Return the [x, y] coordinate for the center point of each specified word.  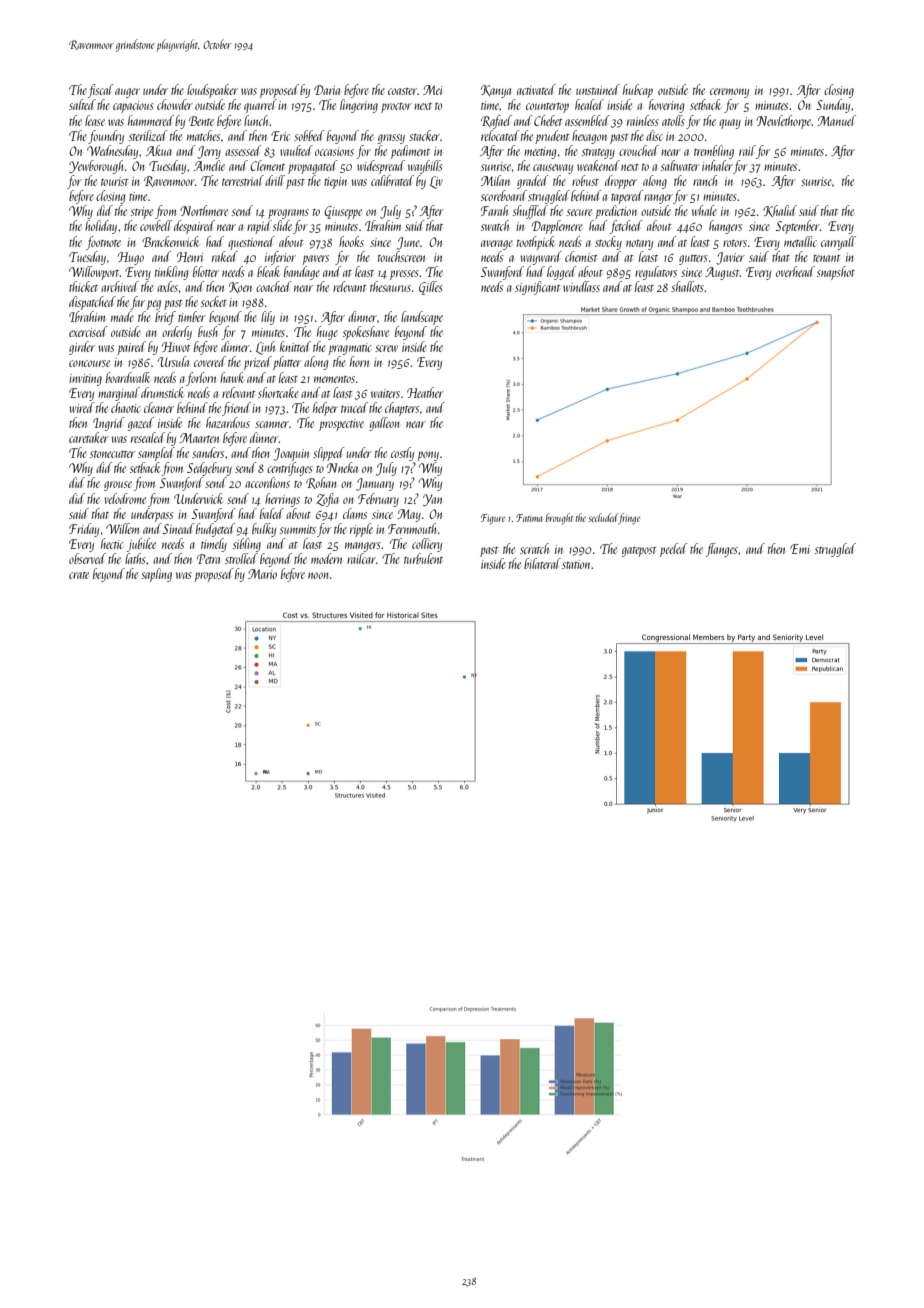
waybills [425, 167]
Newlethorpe [784, 122]
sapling [156, 575]
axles [167, 286]
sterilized [148, 135]
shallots [687, 286]
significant [538, 288]
